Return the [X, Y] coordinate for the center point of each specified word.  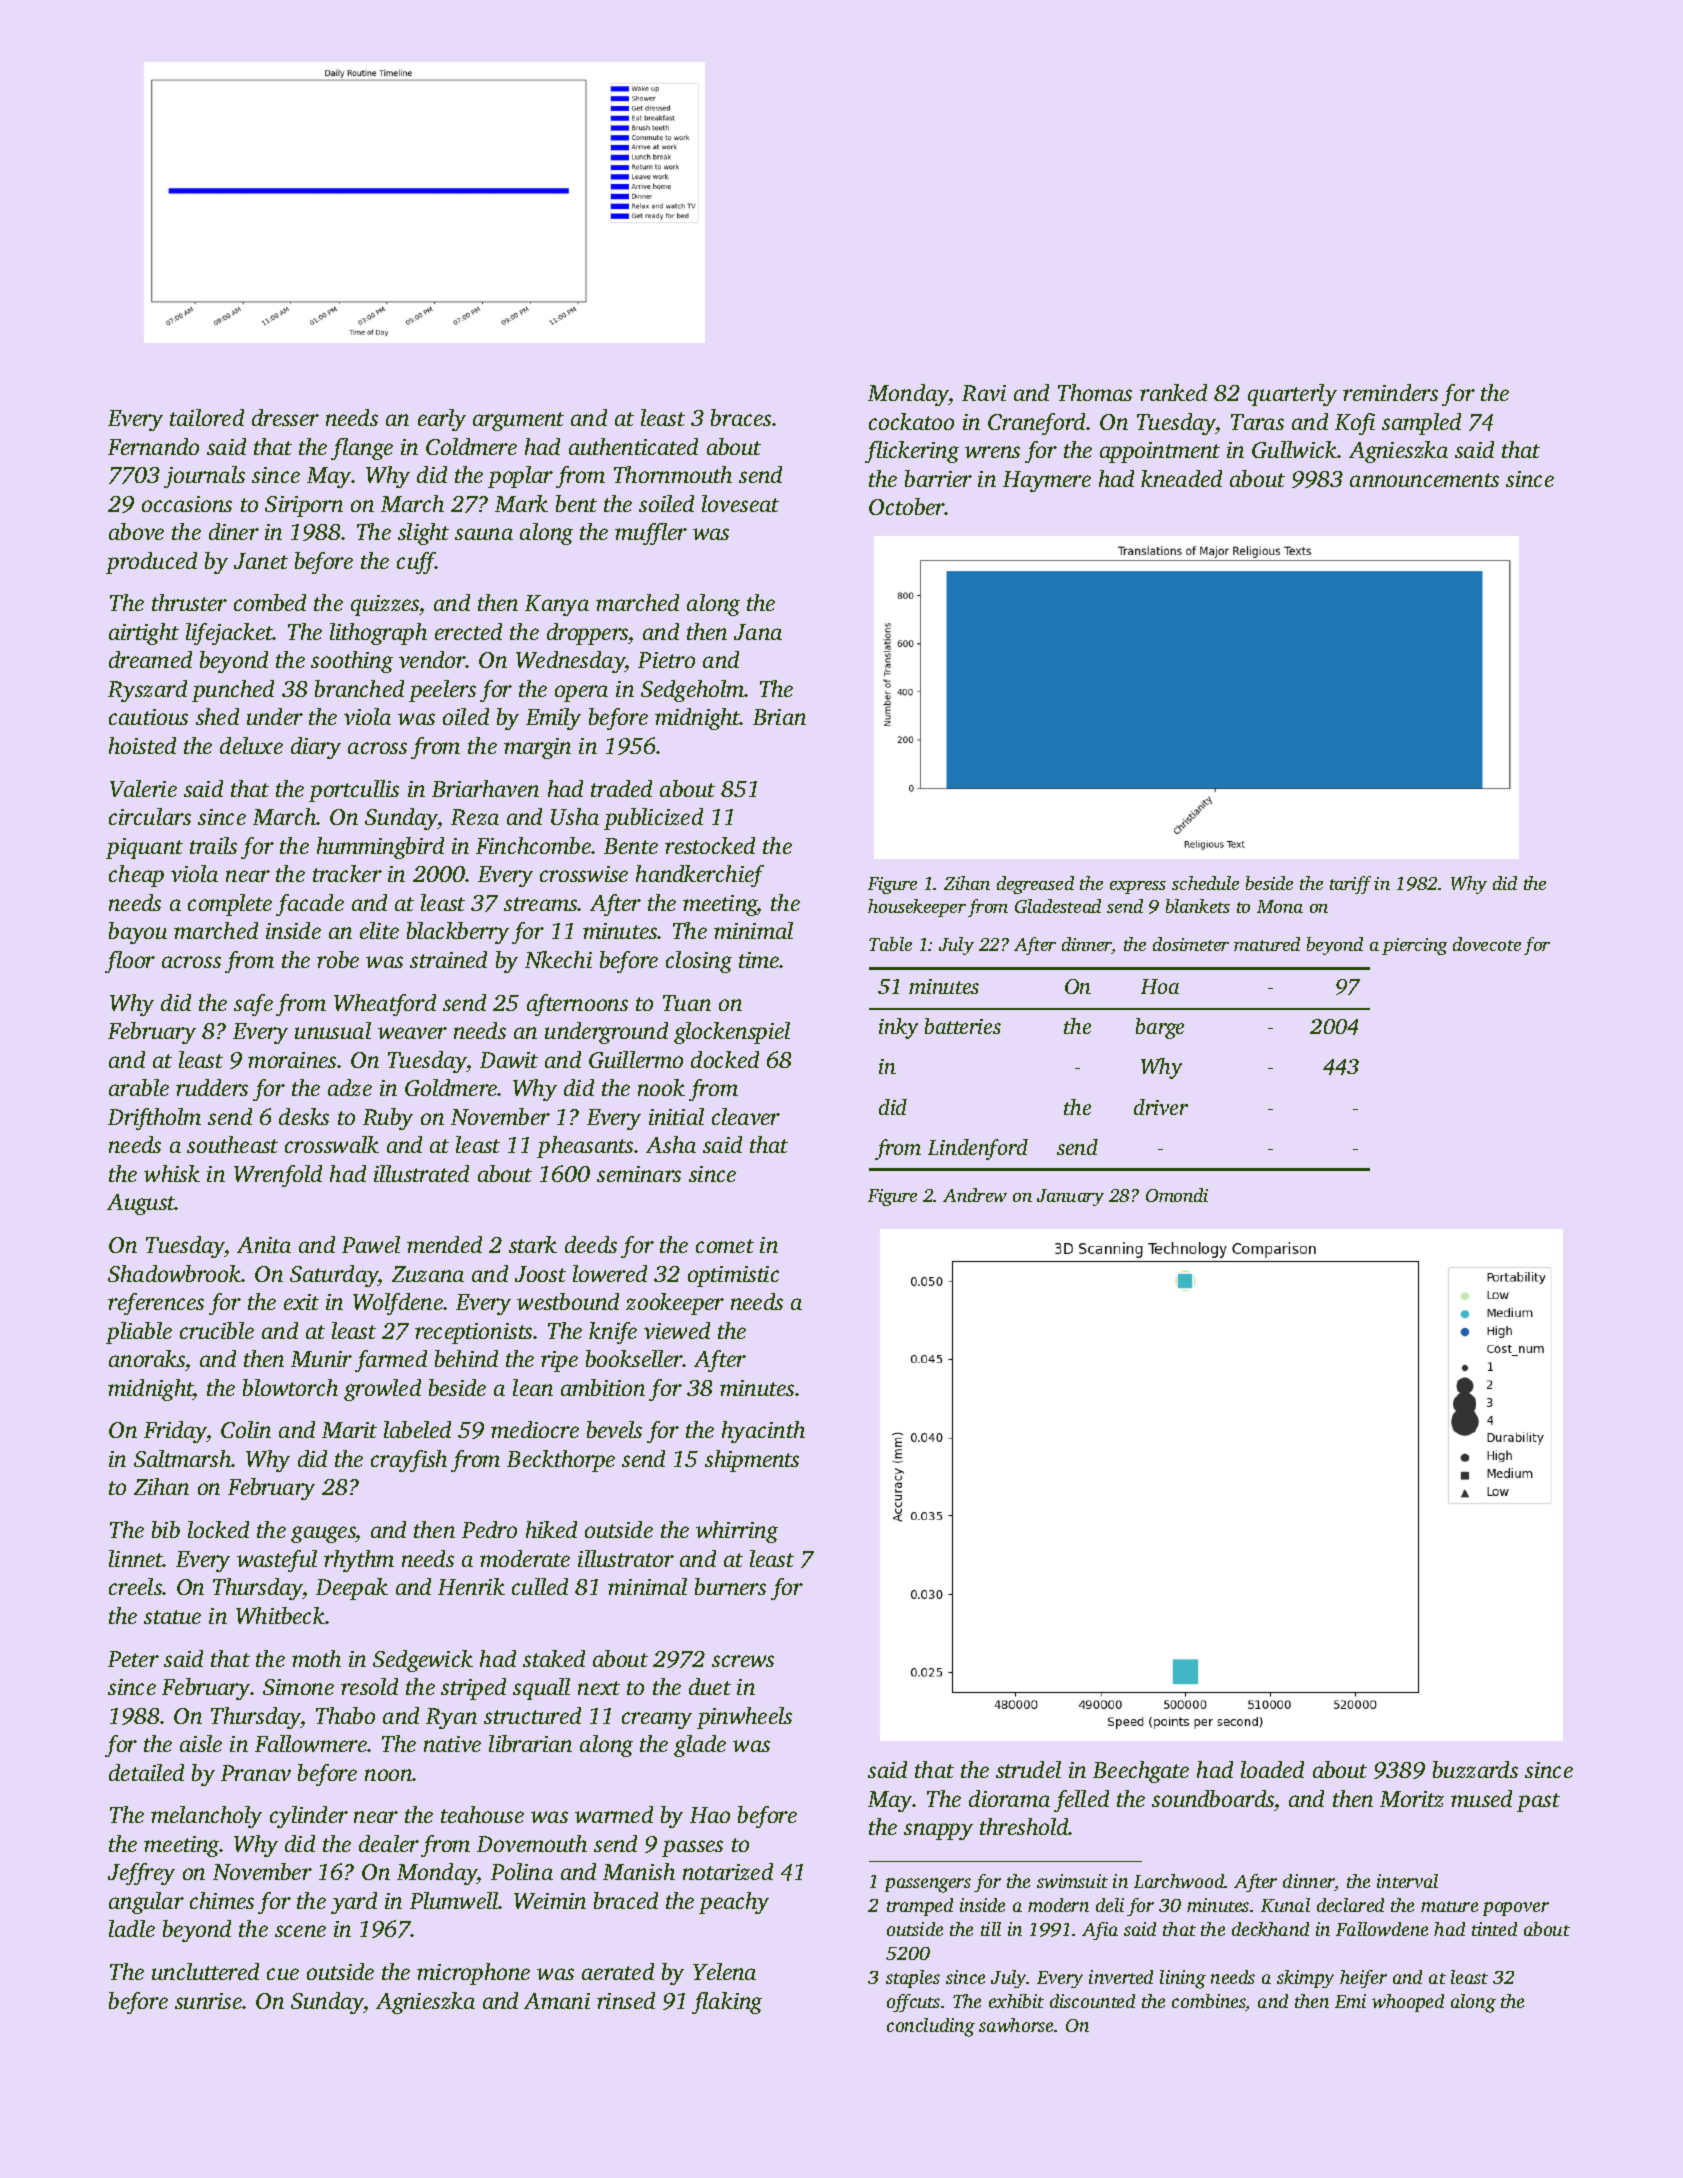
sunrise [208, 2001]
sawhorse [1016, 2025]
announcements [1424, 480]
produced [151, 563]
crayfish [409, 1461]
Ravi [984, 393]
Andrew [975, 1195]
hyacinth [763, 1432]
